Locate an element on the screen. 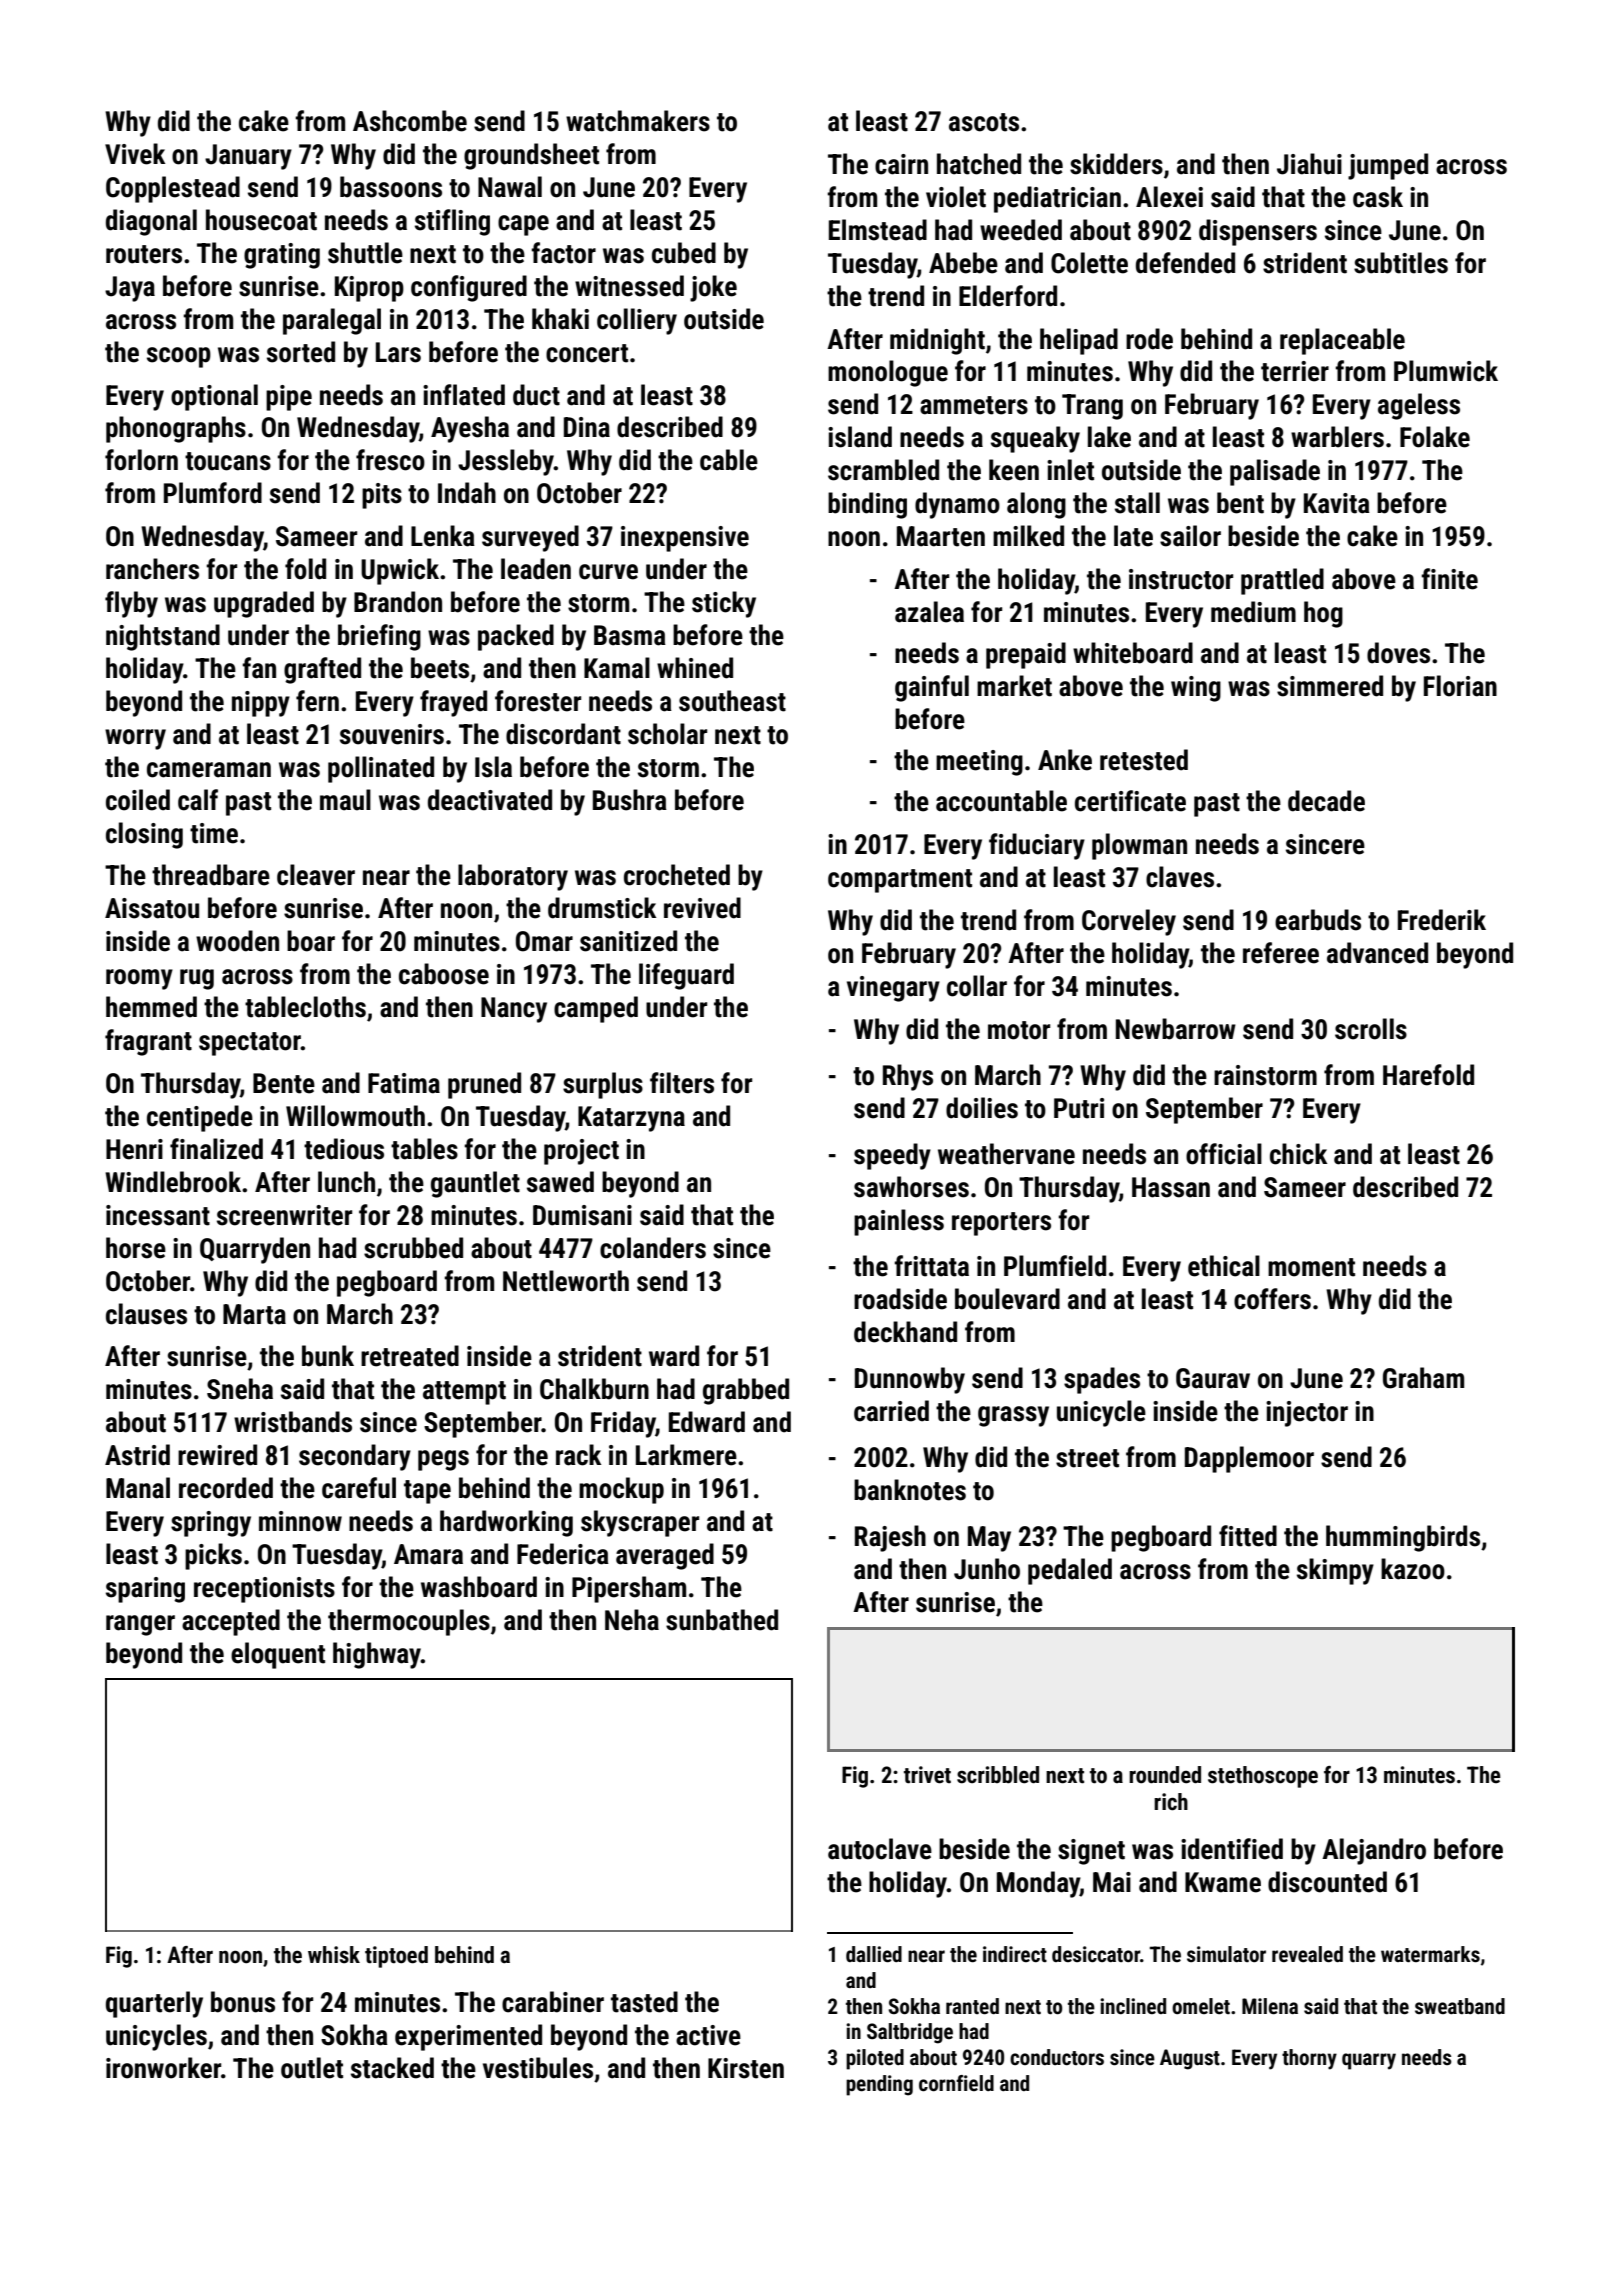 This screenshot has width=1620, height=2292. quarterly is located at coordinates (154, 2004).
